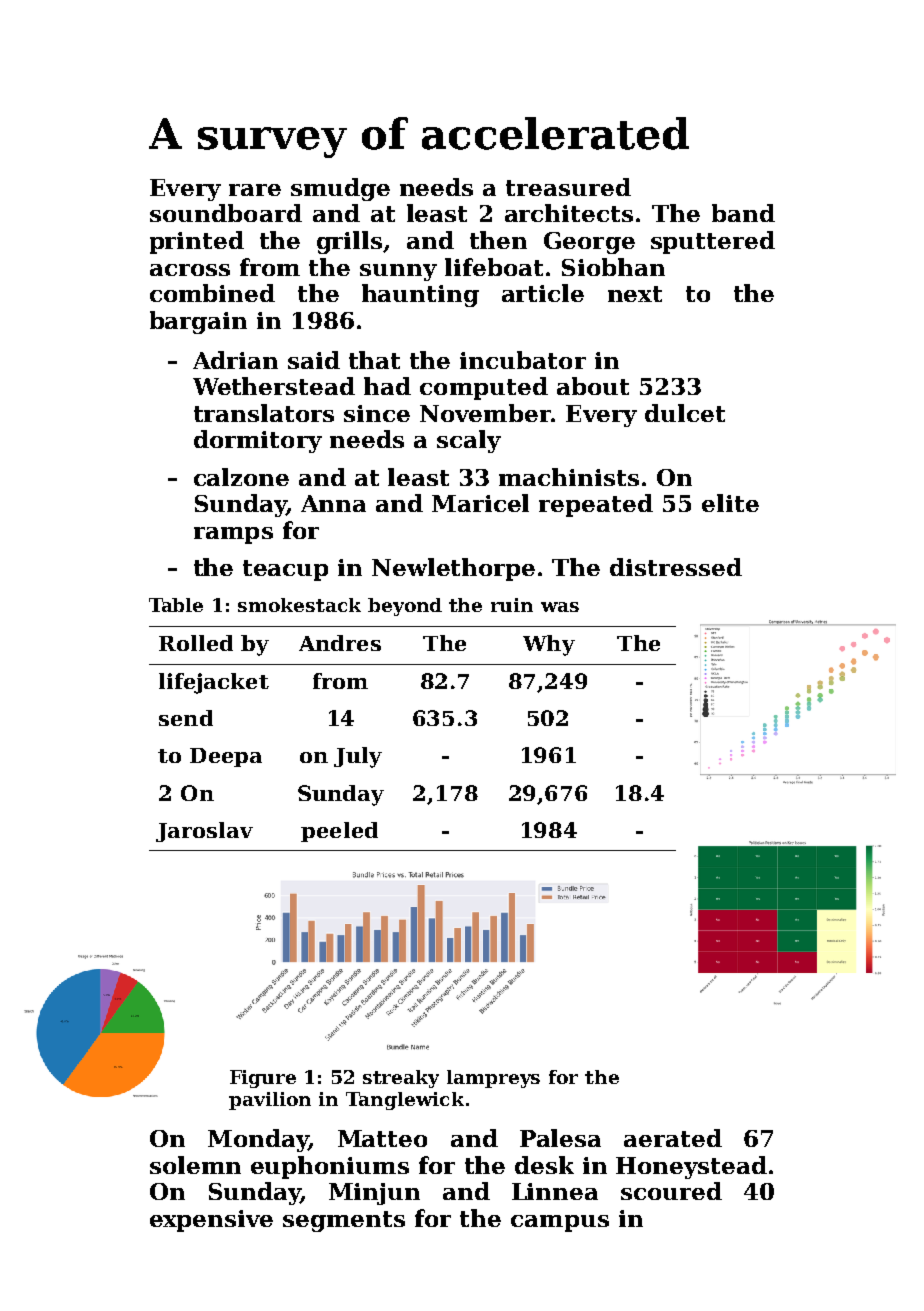  What do you see at coordinates (523, 360) in the screenshot?
I see `incubator` at bounding box center [523, 360].
